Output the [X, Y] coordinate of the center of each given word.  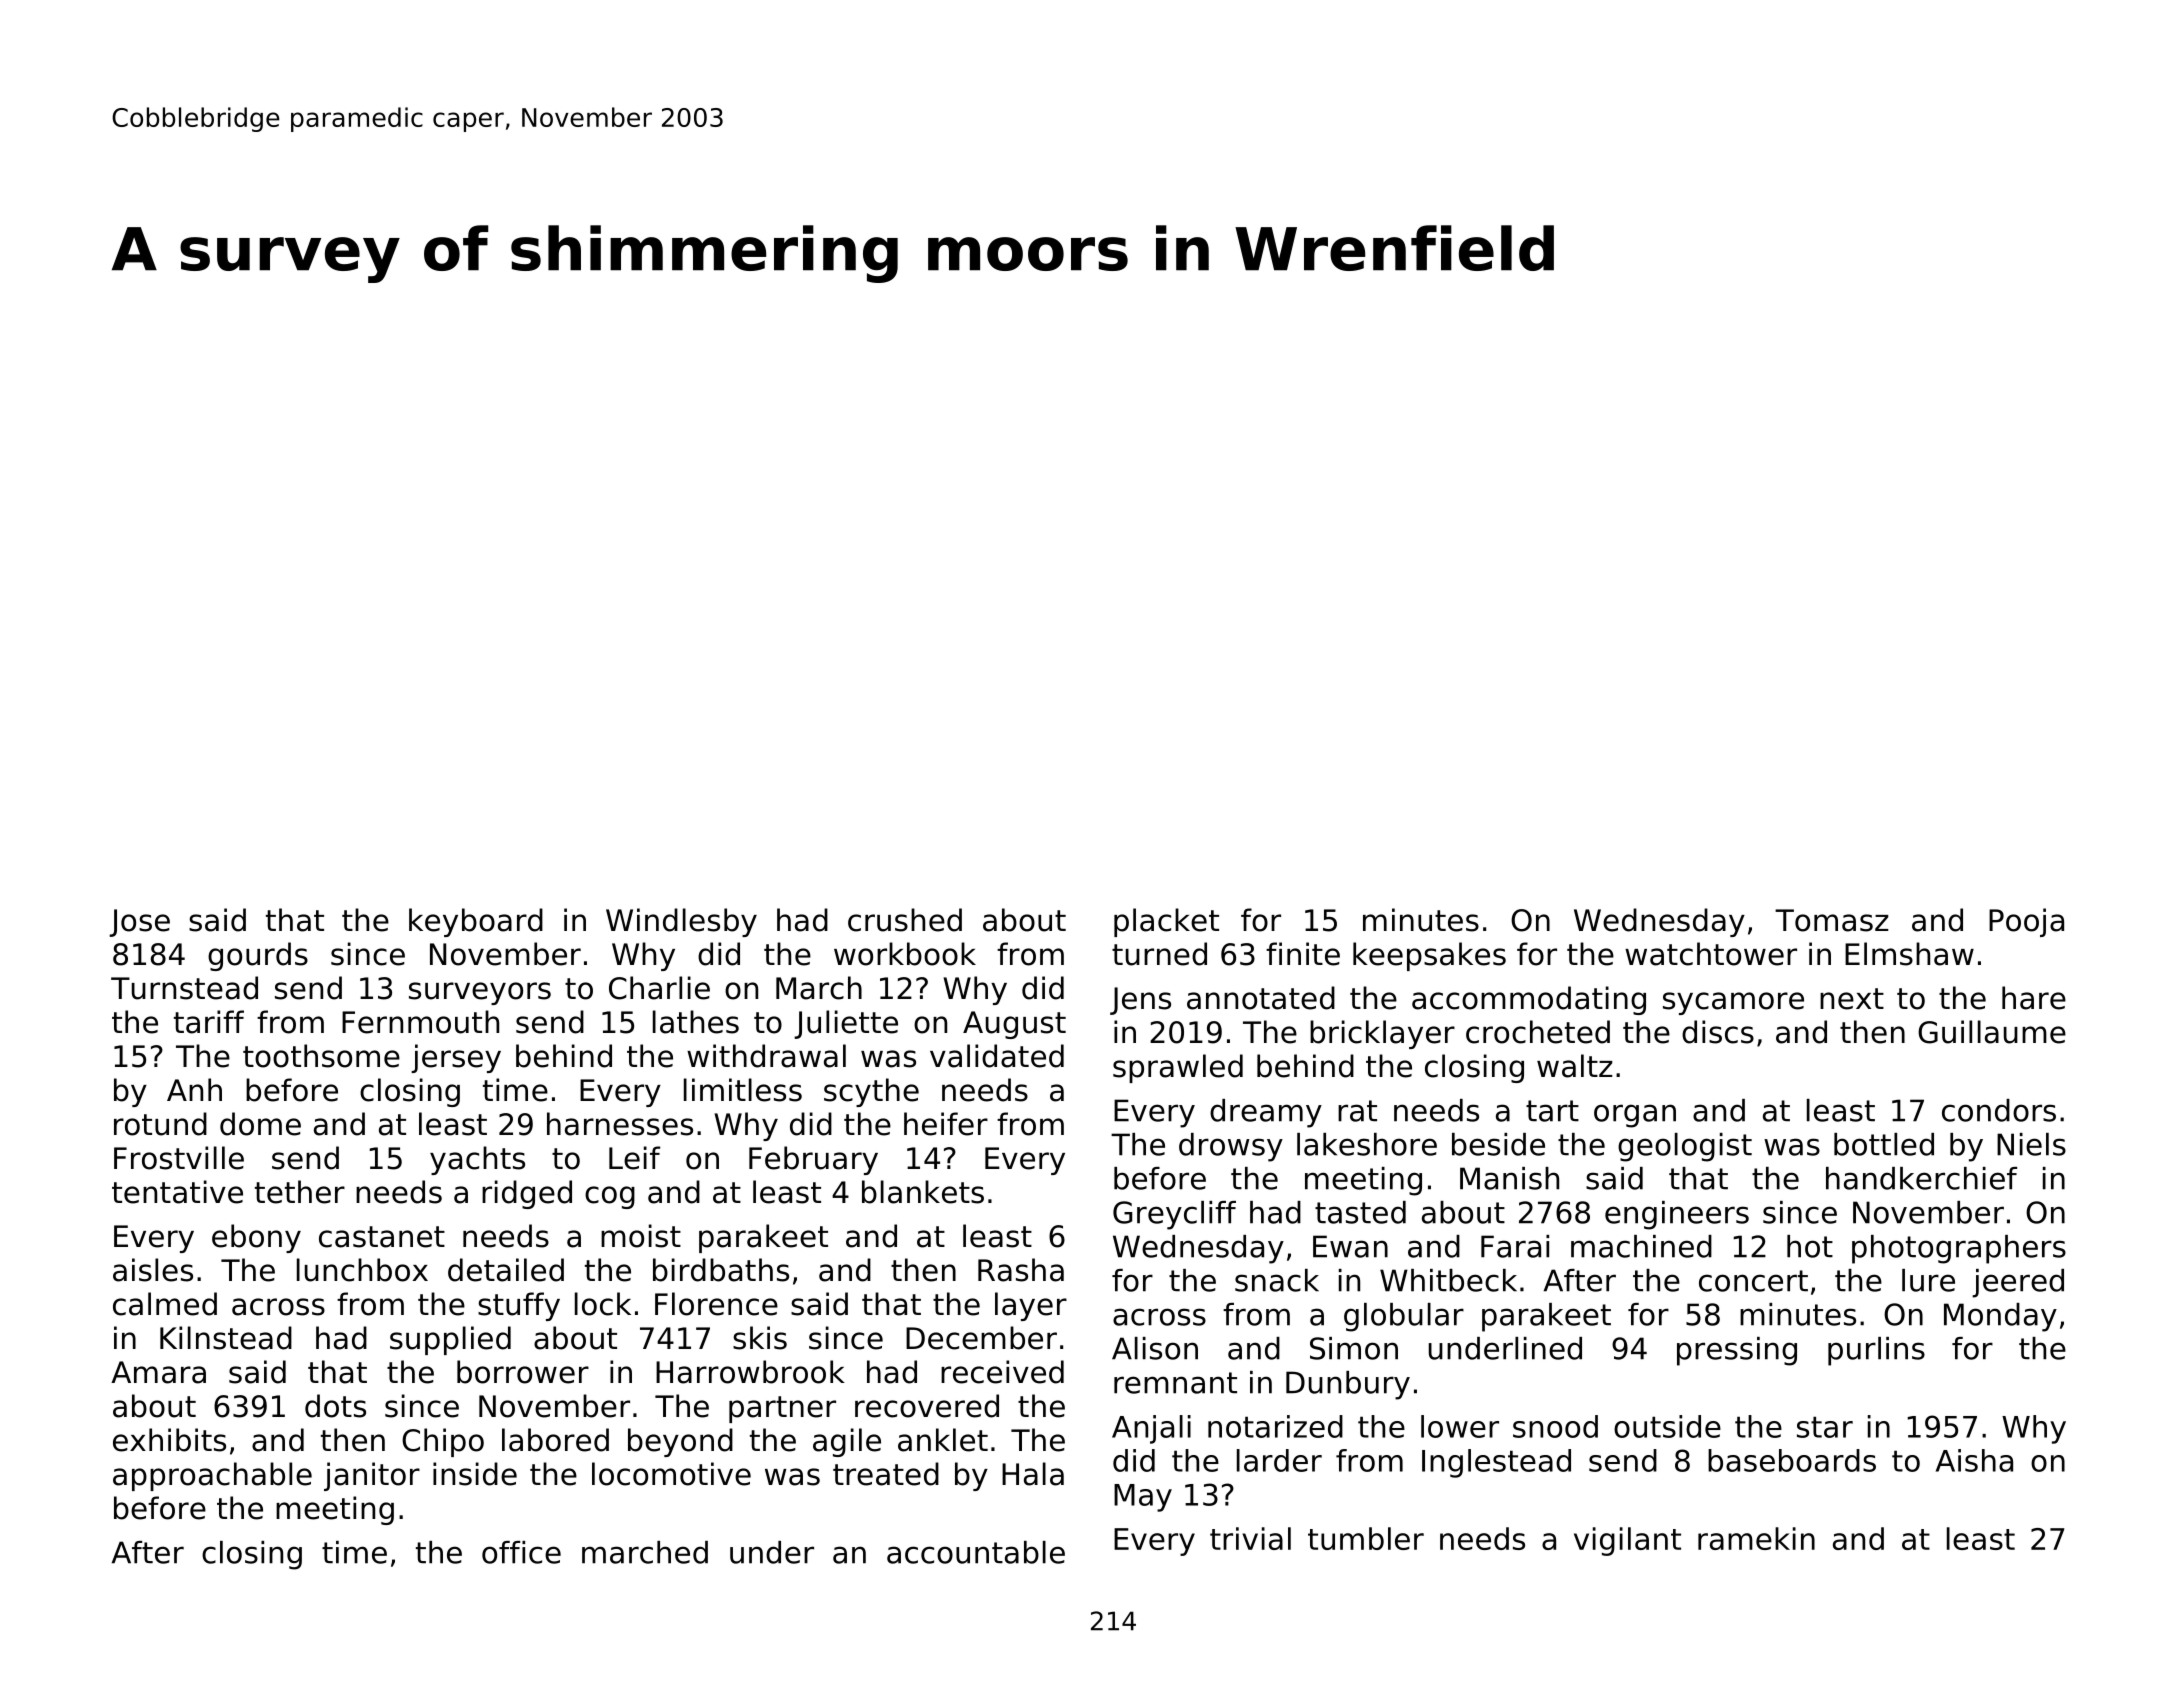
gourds [258, 956]
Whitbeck [1448, 1280]
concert [1753, 1281]
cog [610, 1197]
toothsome [321, 1056]
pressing [1737, 1351]
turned [1159, 954]
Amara [158, 1372]
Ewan [1350, 1246]
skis [760, 1338]
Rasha [1021, 1270]
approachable [212, 1476]
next [1852, 999]
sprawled [1178, 1068]
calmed [165, 1304]
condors [1999, 1110]
